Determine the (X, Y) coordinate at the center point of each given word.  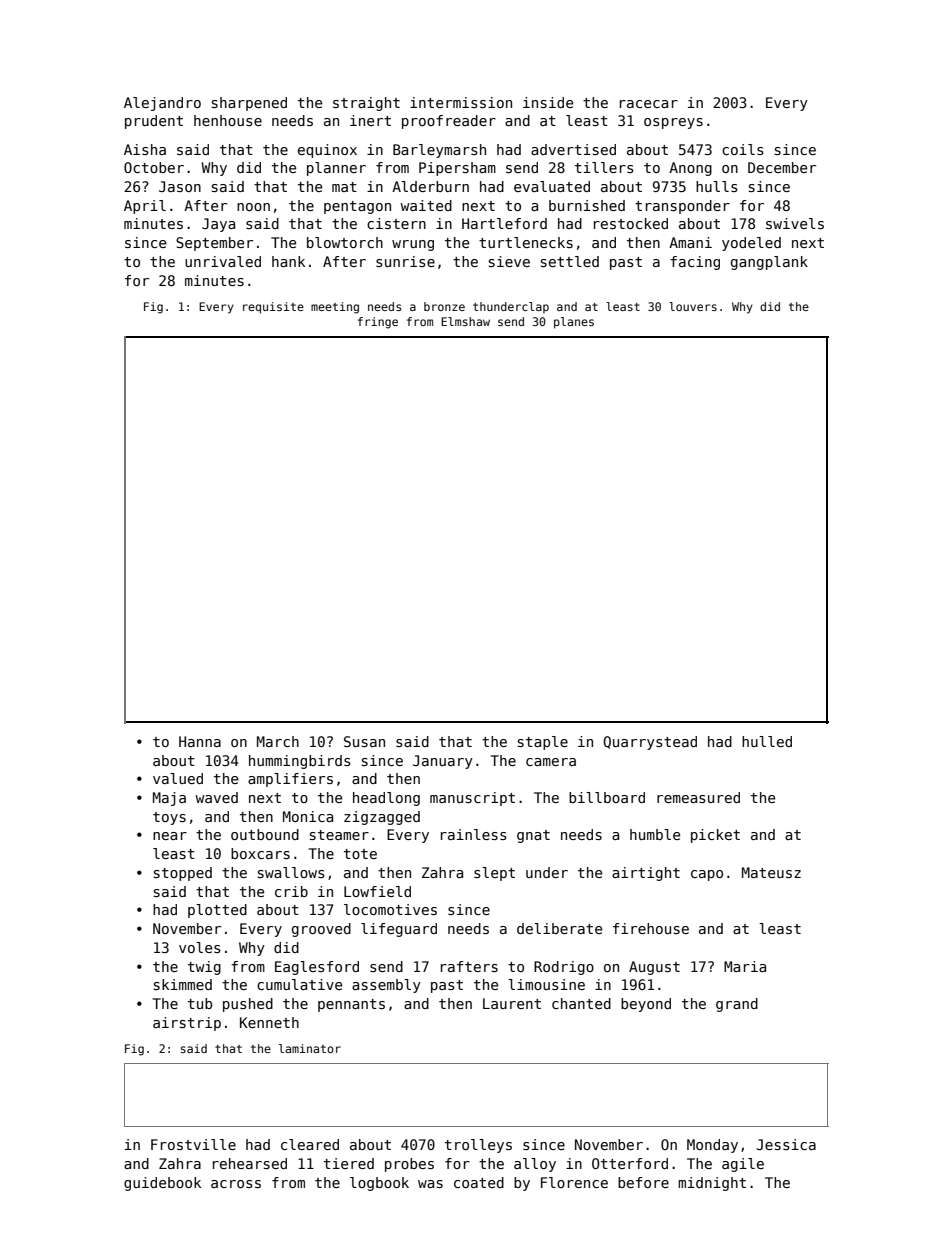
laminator (310, 1048)
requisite (273, 308)
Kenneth (269, 1022)
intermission (461, 102)
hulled (767, 741)
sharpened (249, 104)
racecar (649, 104)
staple (543, 743)
